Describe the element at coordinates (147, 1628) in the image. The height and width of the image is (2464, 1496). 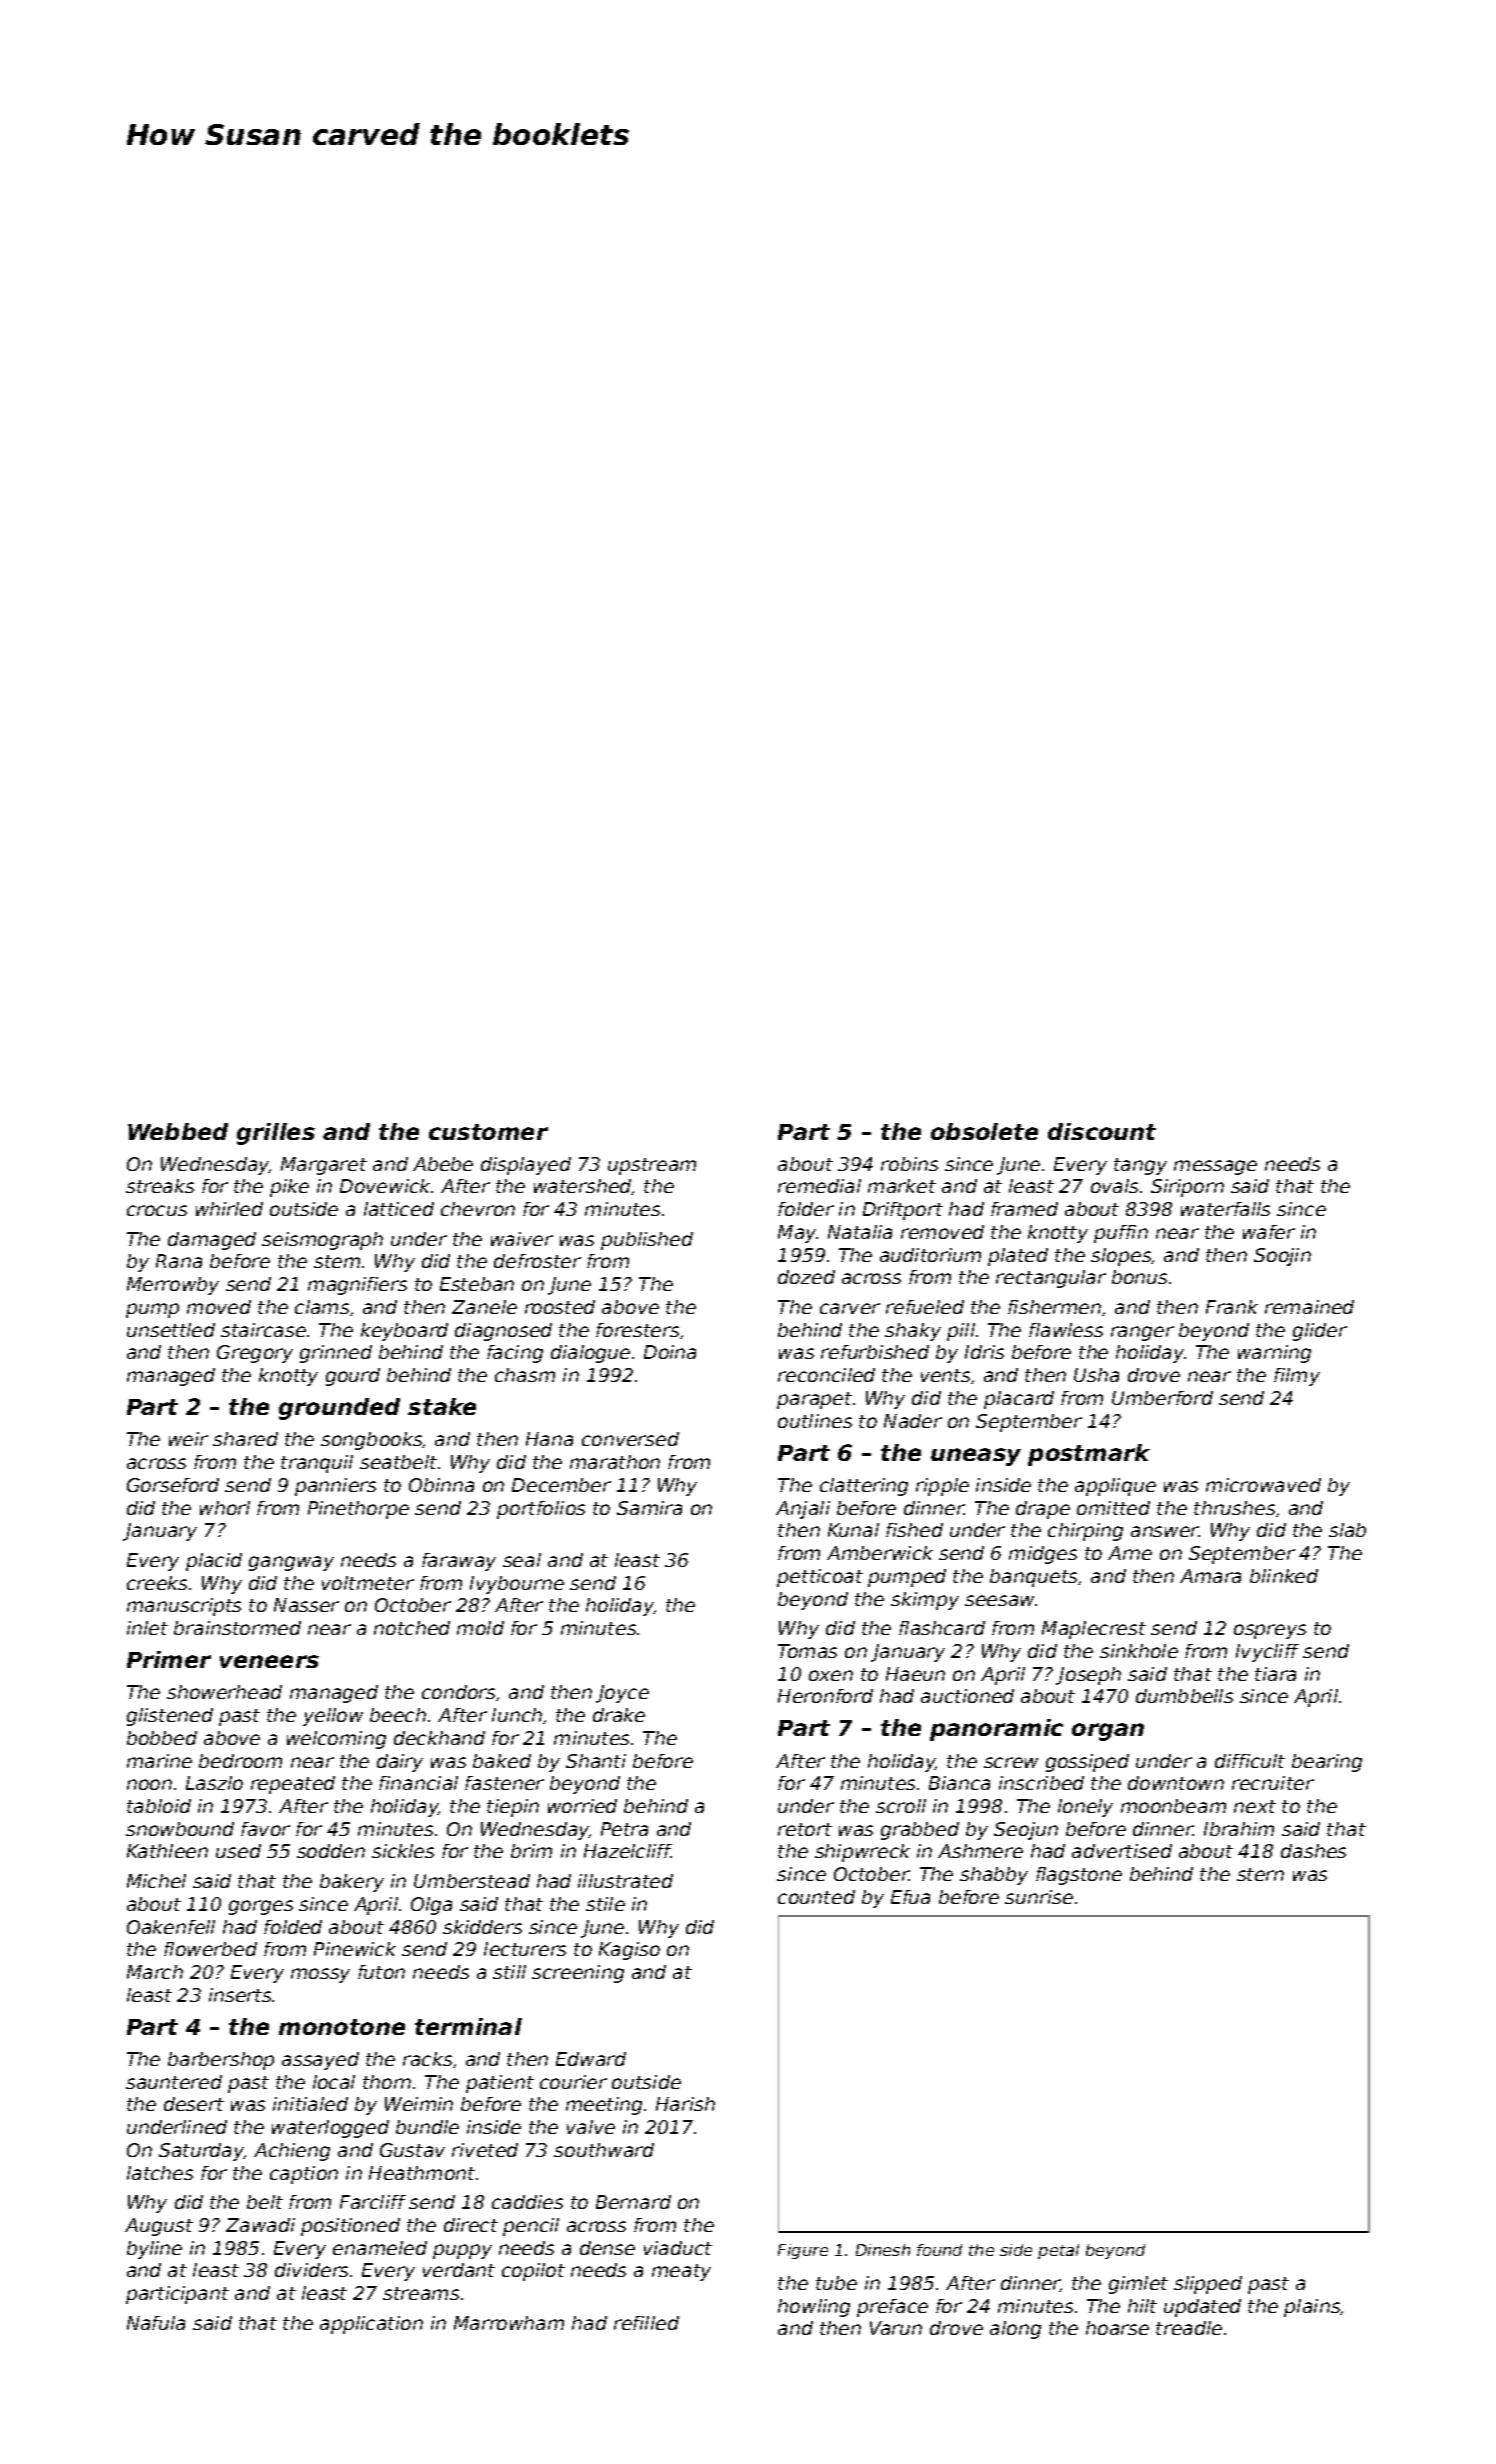
I see `inlet` at that location.
